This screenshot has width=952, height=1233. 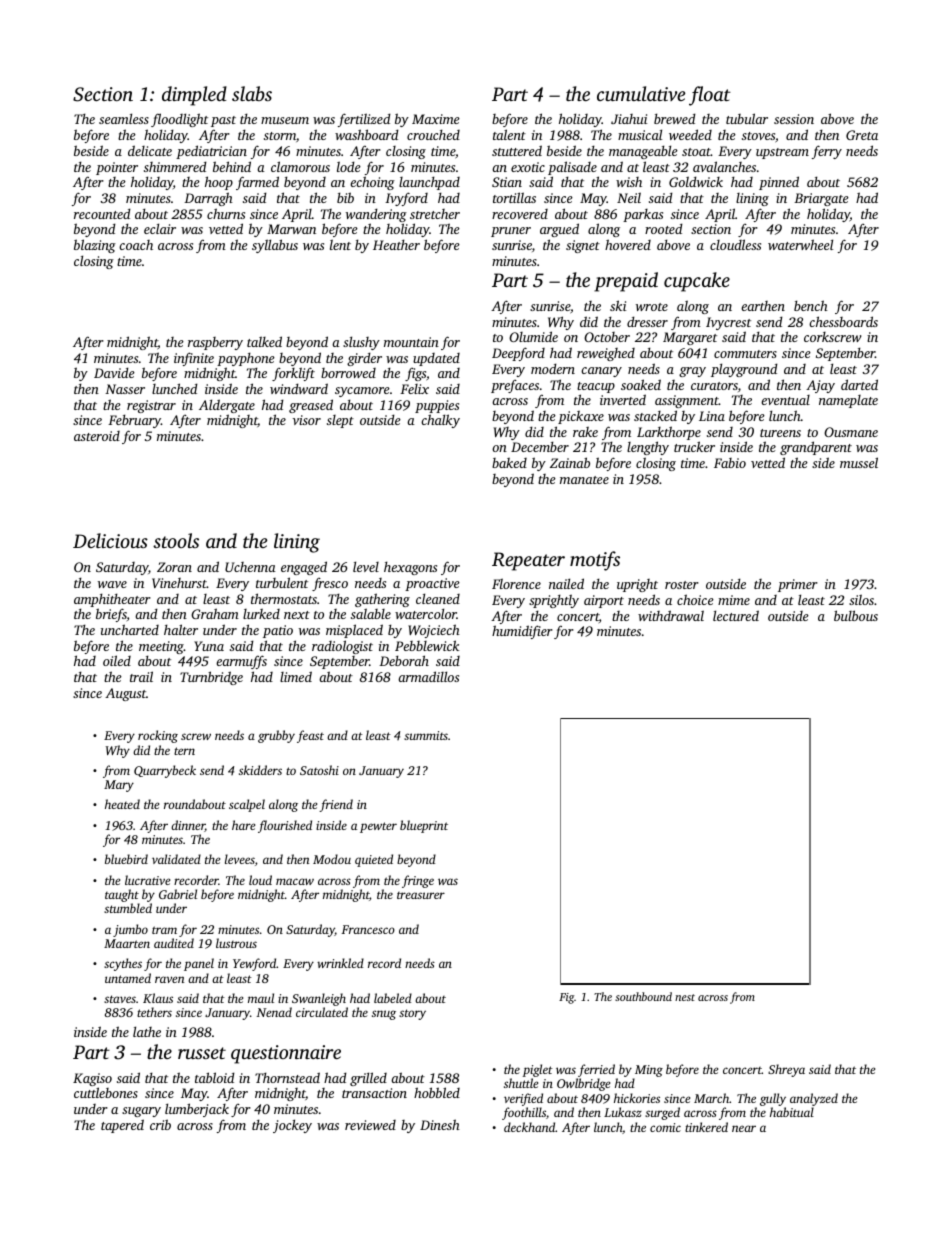 I want to click on mime, so click(x=734, y=600).
